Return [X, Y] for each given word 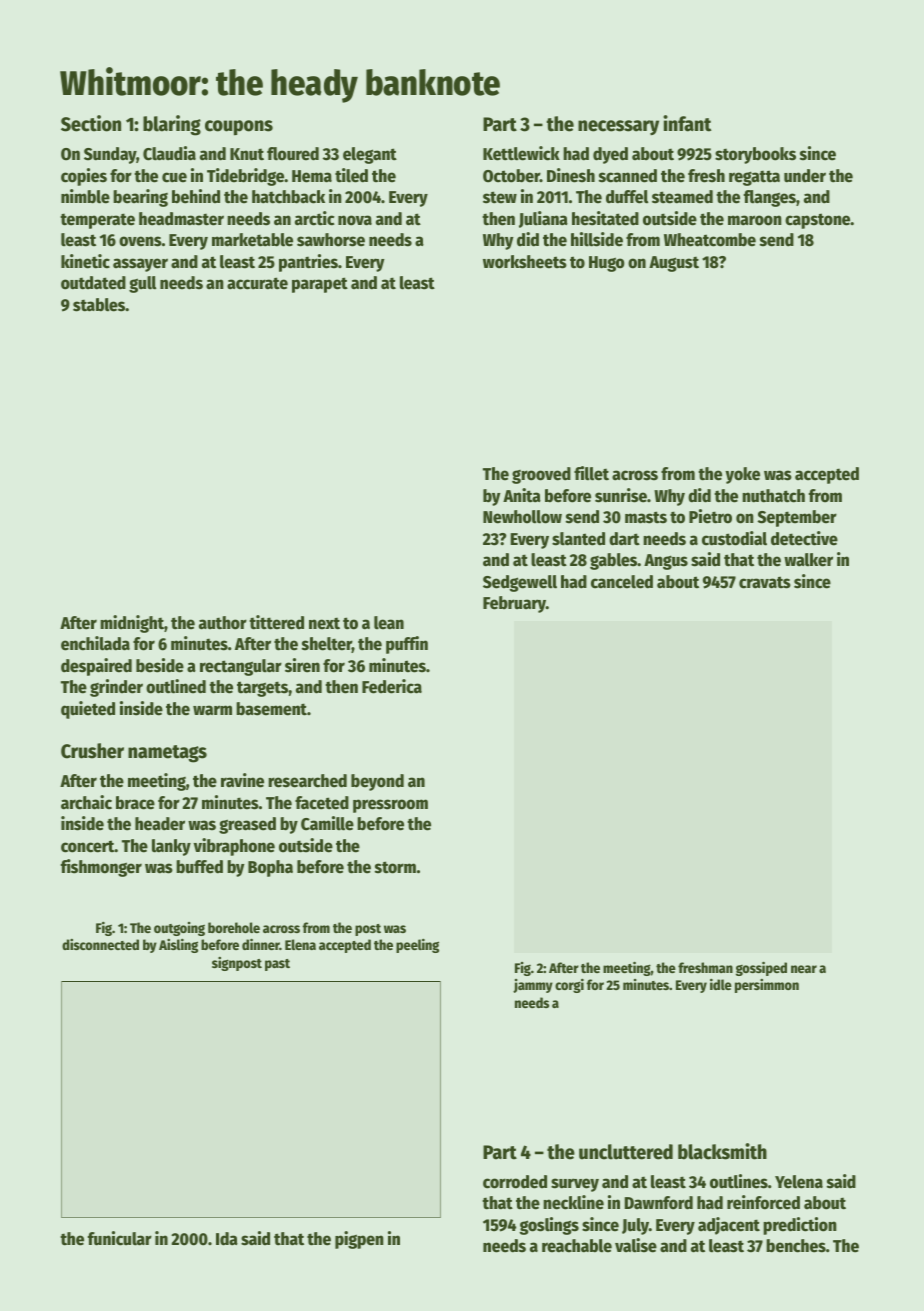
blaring [172, 125]
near [804, 969]
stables [99, 305]
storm [395, 867]
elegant [370, 155]
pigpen [359, 1240]
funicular [120, 1238]
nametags [167, 754]
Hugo [607, 264]
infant [687, 123]
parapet [320, 285]
